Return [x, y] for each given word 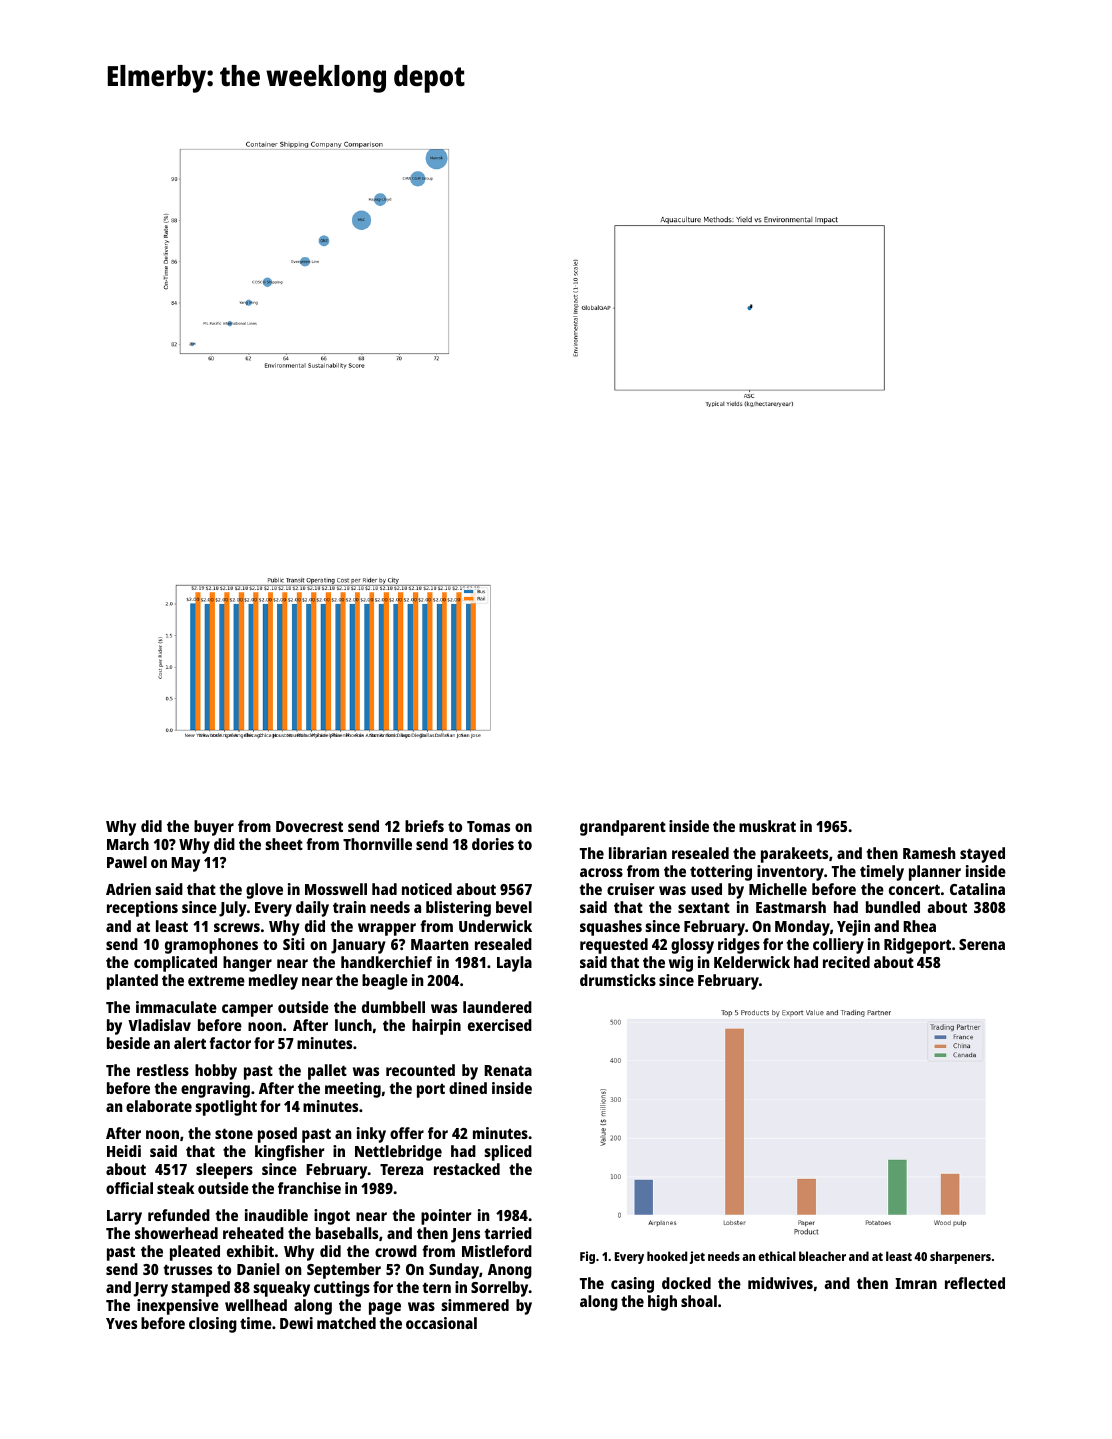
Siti [294, 944]
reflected [975, 1283]
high [662, 1303]
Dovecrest [309, 826]
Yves [121, 1323]
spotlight [226, 1108]
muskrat [767, 826]
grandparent [623, 828]
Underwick [495, 926]
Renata [508, 1070]
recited [846, 962]
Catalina [977, 889]
